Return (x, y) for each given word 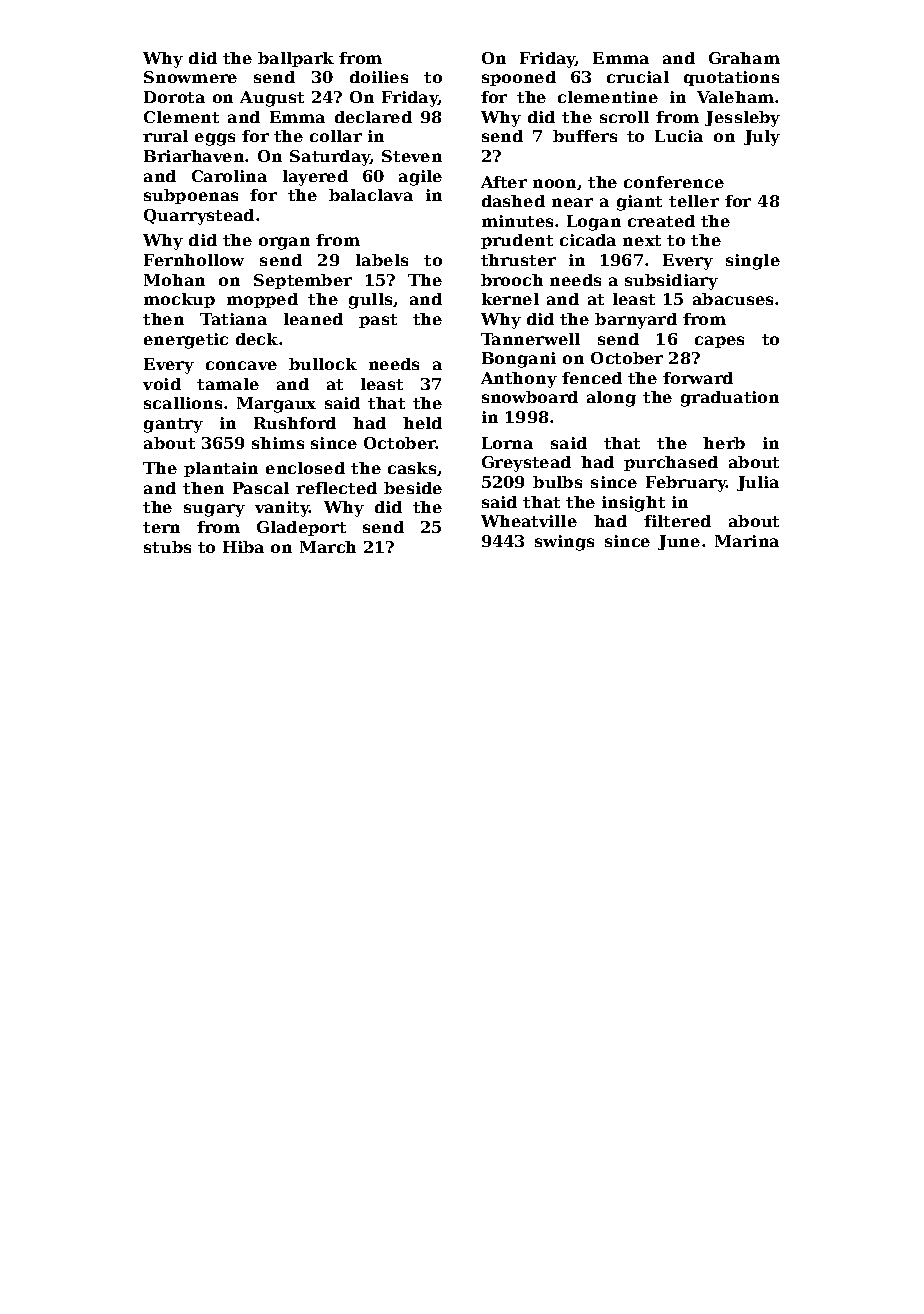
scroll (624, 117)
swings (564, 543)
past (378, 321)
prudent (517, 241)
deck (257, 339)
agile (420, 178)
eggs (215, 139)
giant (639, 203)
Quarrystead (199, 217)
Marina (747, 541)
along (611, 399)
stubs (167, 547)
